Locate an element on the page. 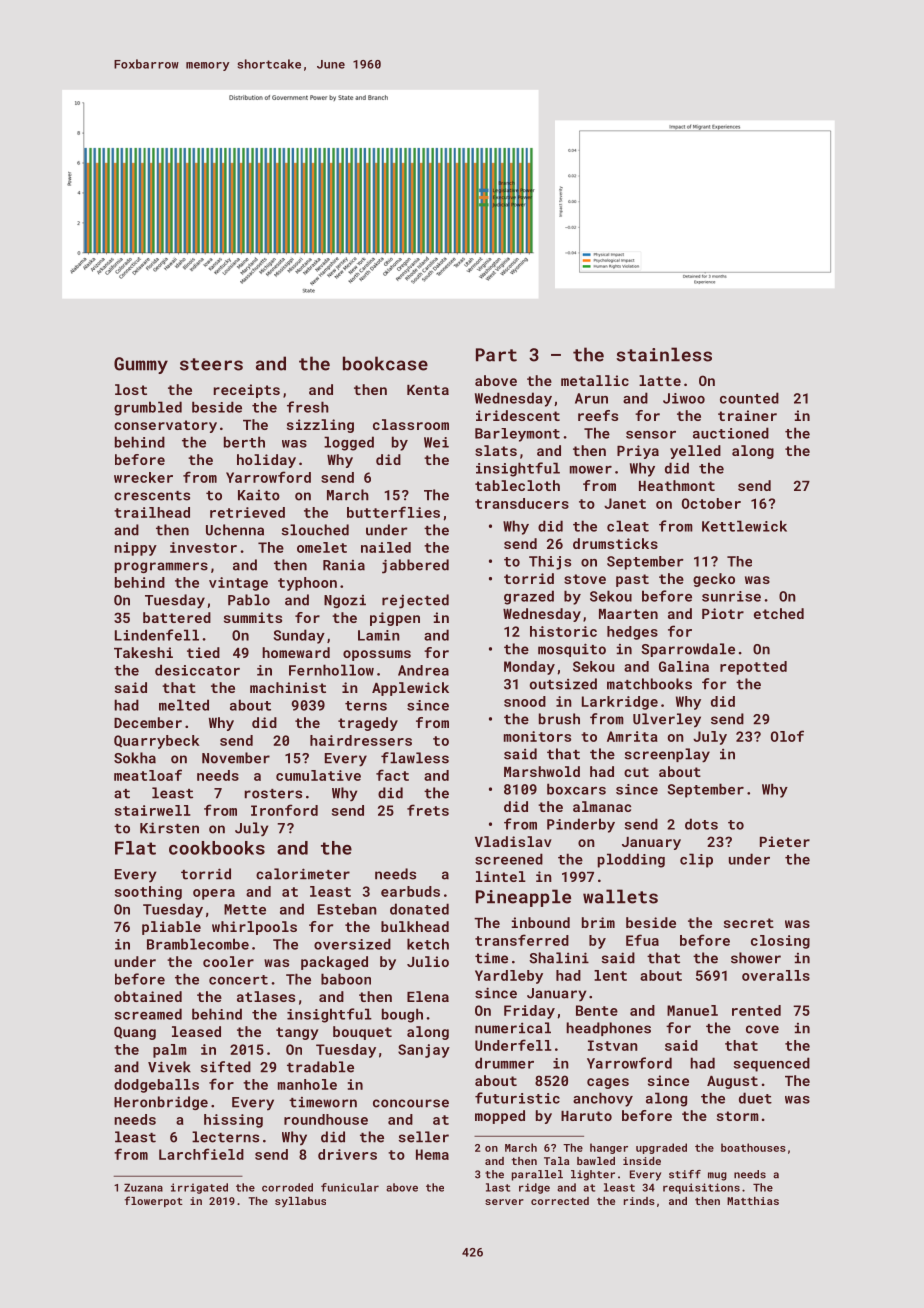 Image resolution: width=924 pixels, height=1308 pixels. steers is located at coordinates (211, 364).
